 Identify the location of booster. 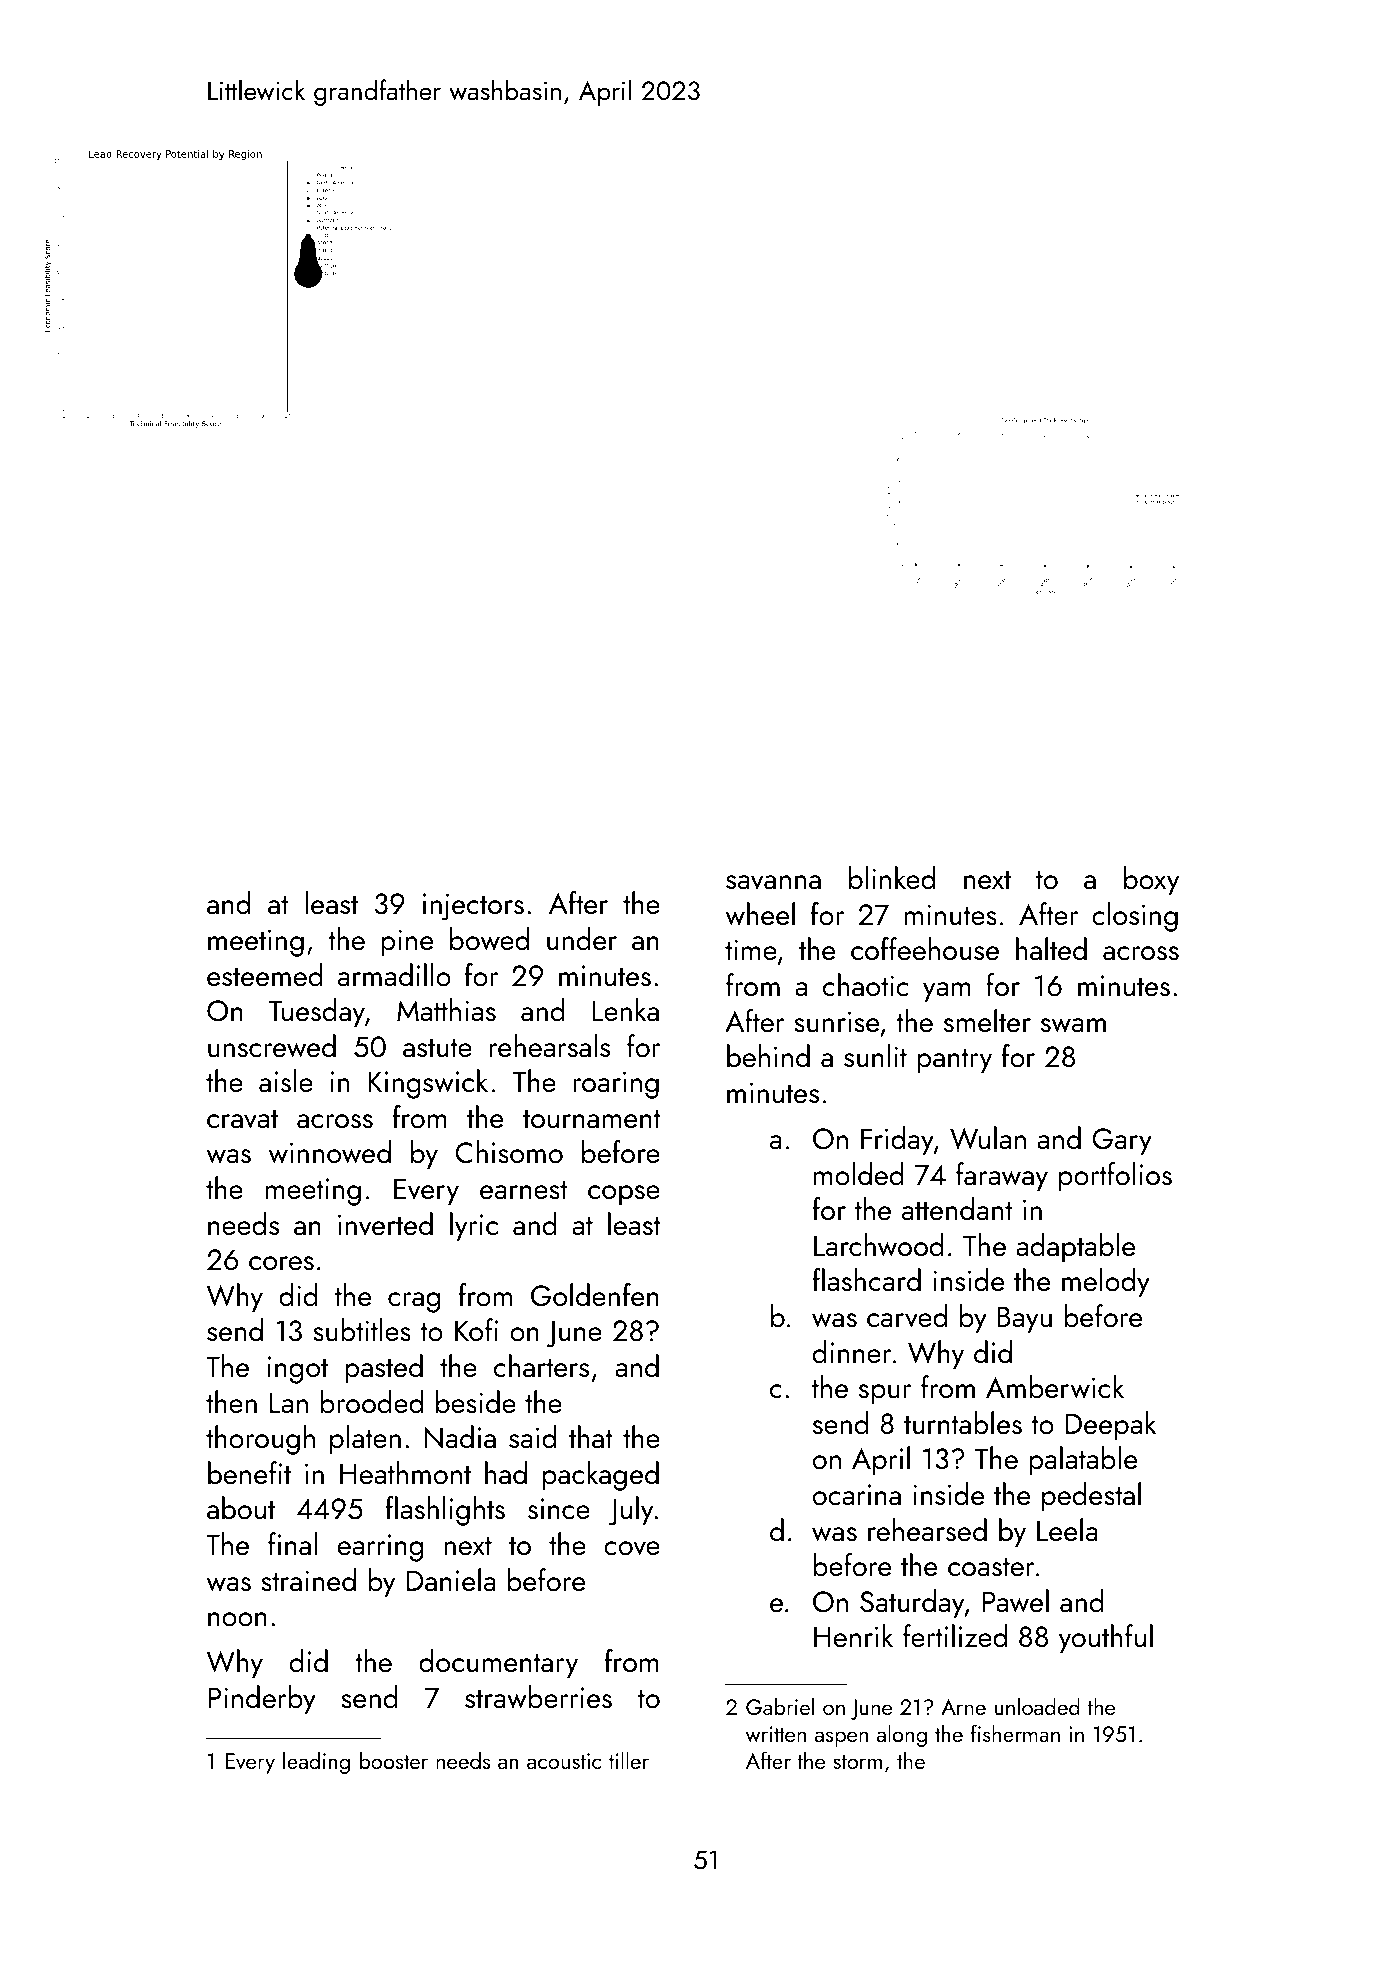
(394, 1760).
